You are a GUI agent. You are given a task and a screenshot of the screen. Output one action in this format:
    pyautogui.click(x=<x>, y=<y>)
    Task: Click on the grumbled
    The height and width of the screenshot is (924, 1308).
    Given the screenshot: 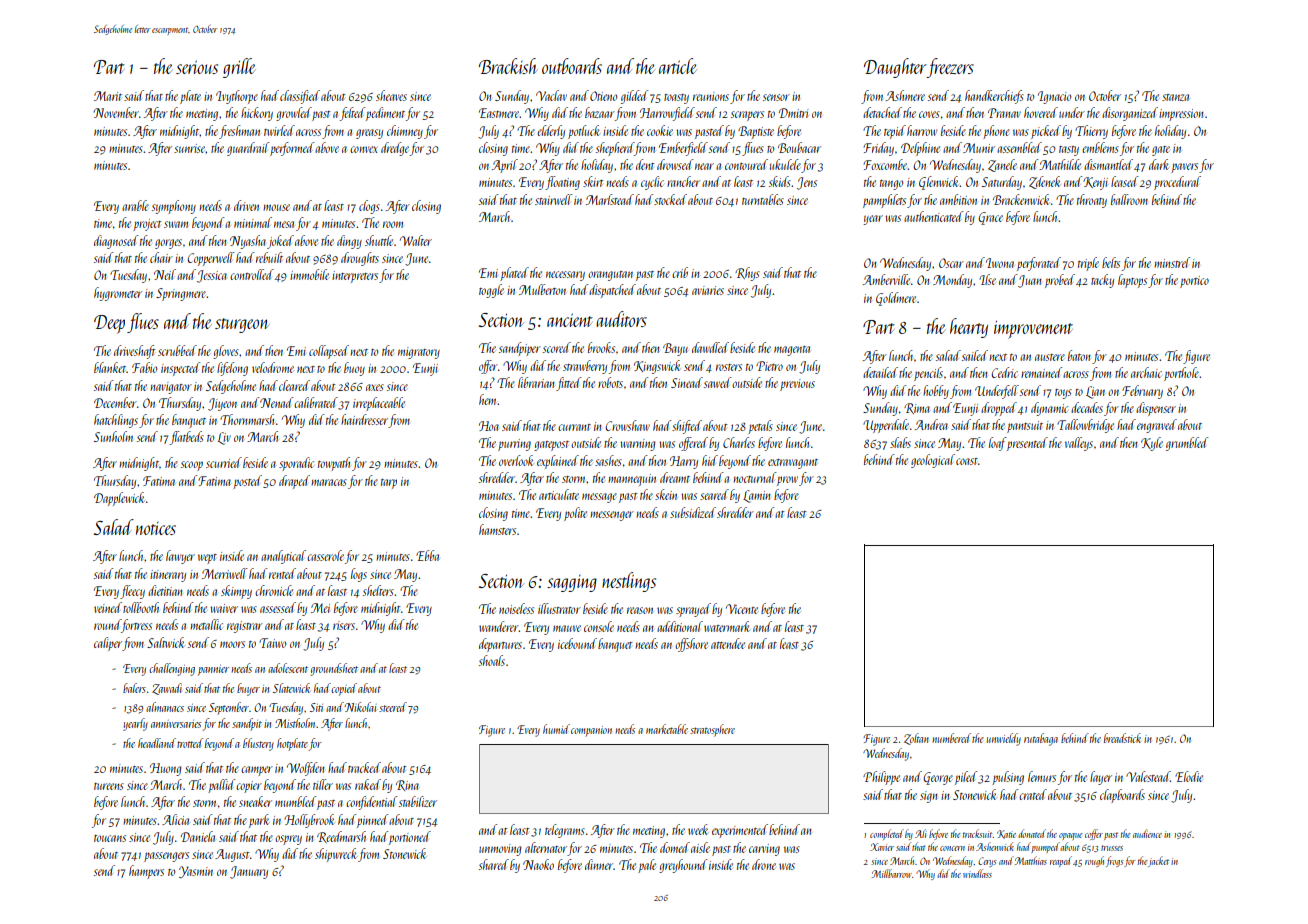 What is the action you would take?
    pyautogui.click(x=1187, y=444)
